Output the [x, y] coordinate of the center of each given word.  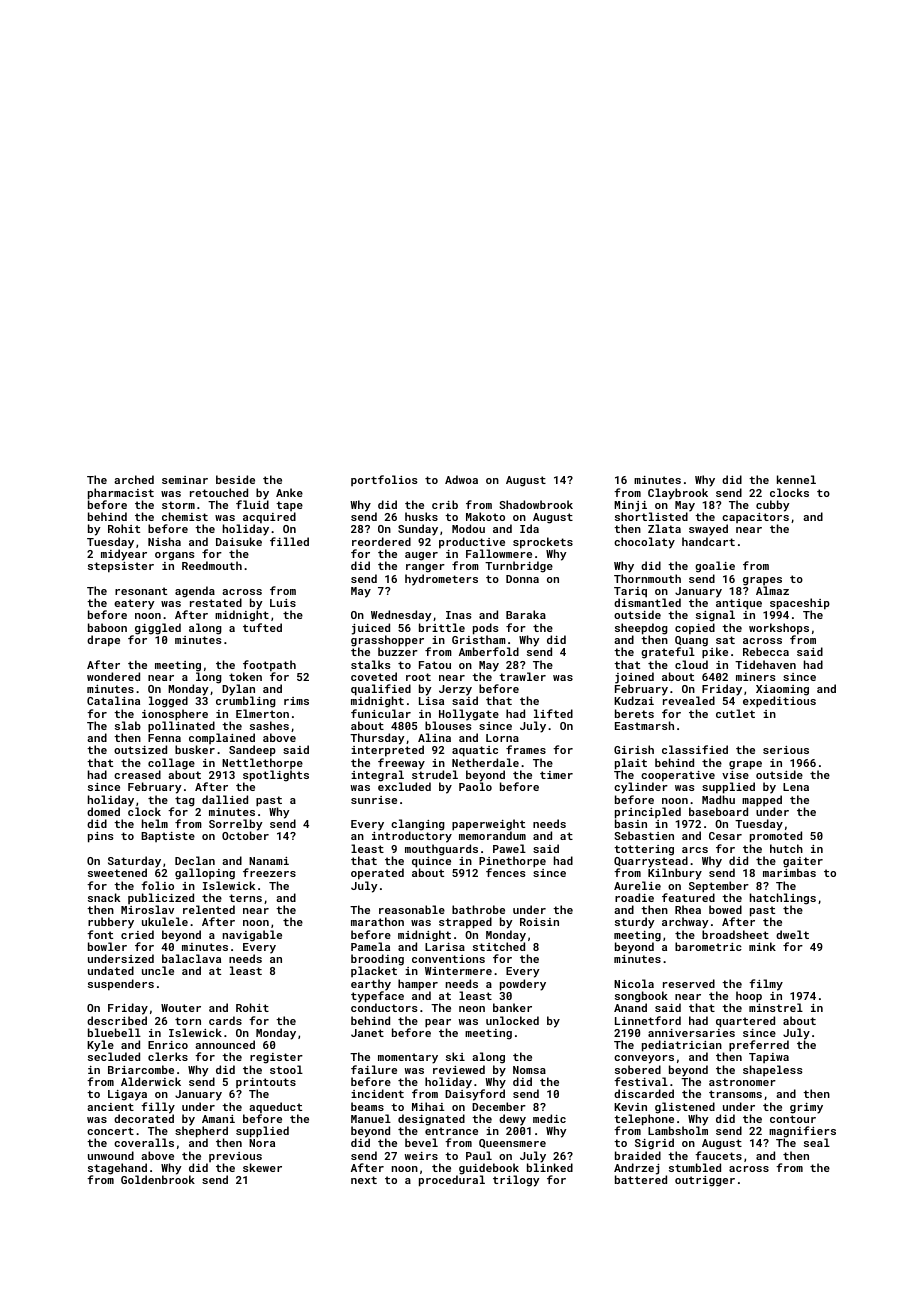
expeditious [779, 702]
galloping [205, 874]
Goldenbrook [158, 1180]
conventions [448, 959]
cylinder [641, 788]
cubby [773, 506]
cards [225, 1020]
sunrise [374, 800]
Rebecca [766, 651]
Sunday [418, 530]
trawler [522, 676]
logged [168, 702]
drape [103, 641]
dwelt [792, 934]
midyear [124, 555]
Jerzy [455, 690]
